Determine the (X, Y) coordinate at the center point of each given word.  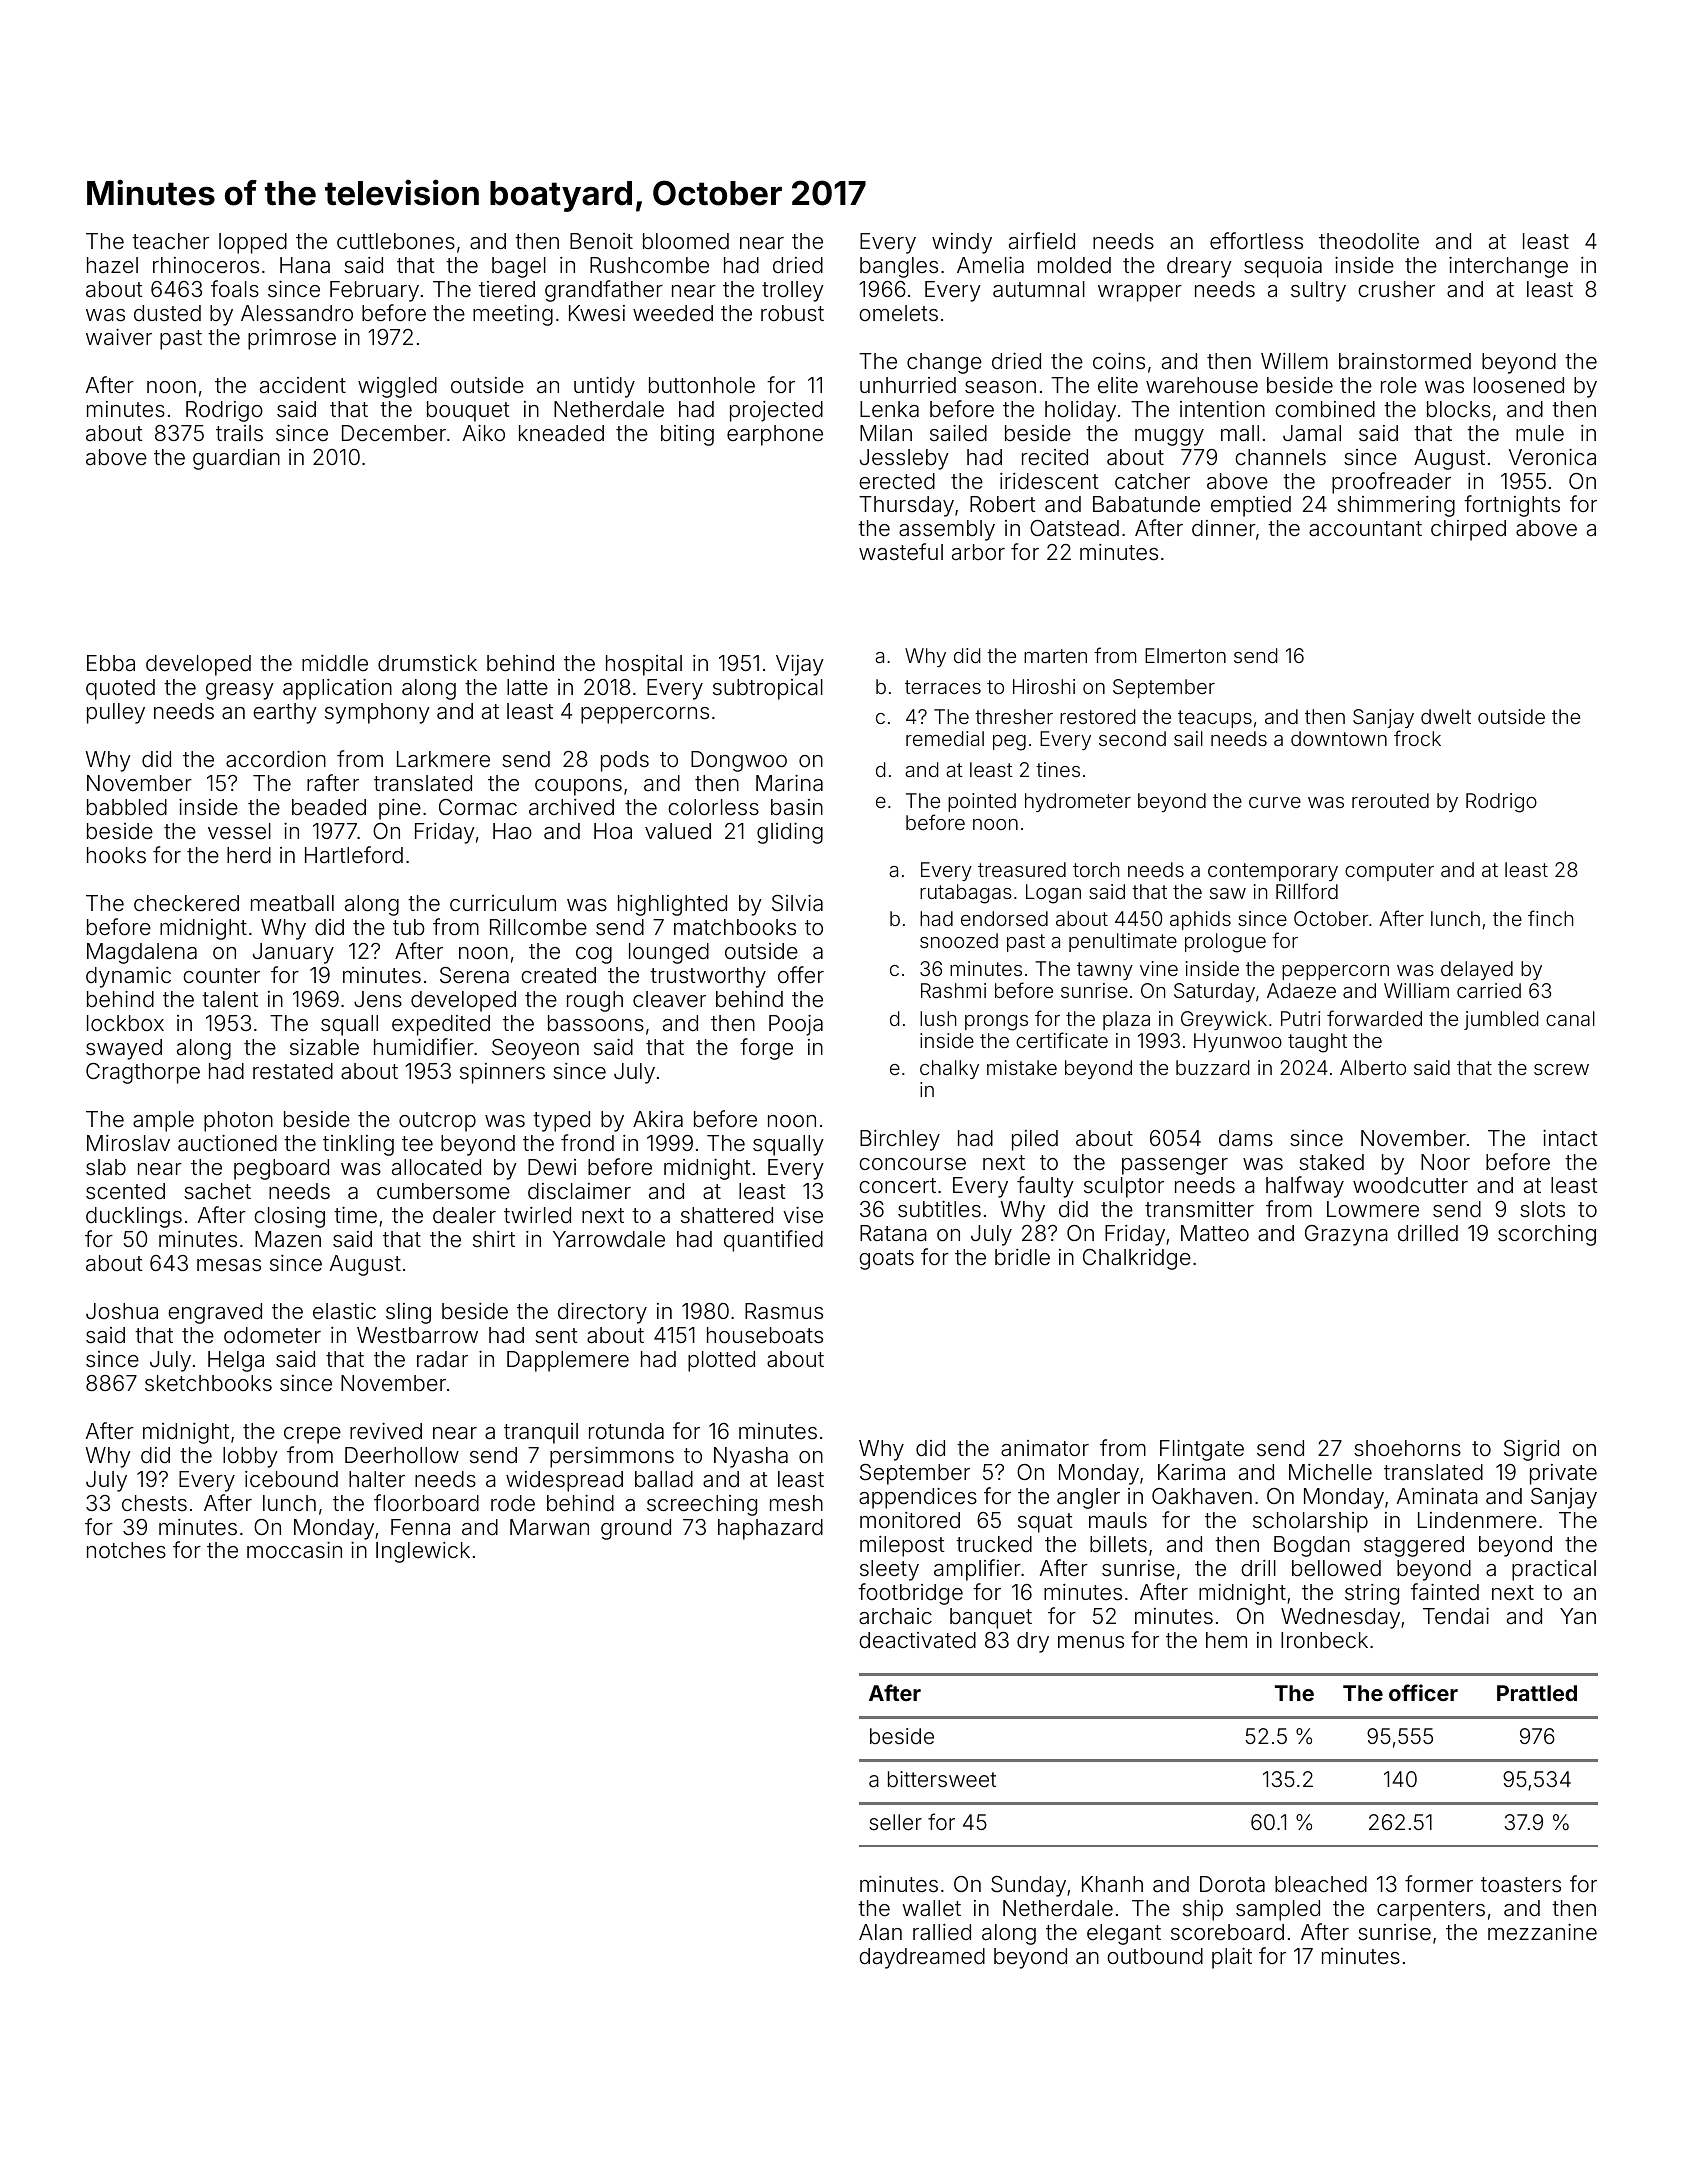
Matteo (1215, 1233)
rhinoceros (206, 265)
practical (1554, 1570)
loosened (1519, 385)
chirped (1468, 530)
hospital (644, 665)
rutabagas (966, 894)
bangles (899, 267)
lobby (250, 1457)
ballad (664, 1479)
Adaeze (1301, 990)
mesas (229, 1265)
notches (126, 1550)
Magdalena (142, 953)
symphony (377, 713)
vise (803, 1215)
